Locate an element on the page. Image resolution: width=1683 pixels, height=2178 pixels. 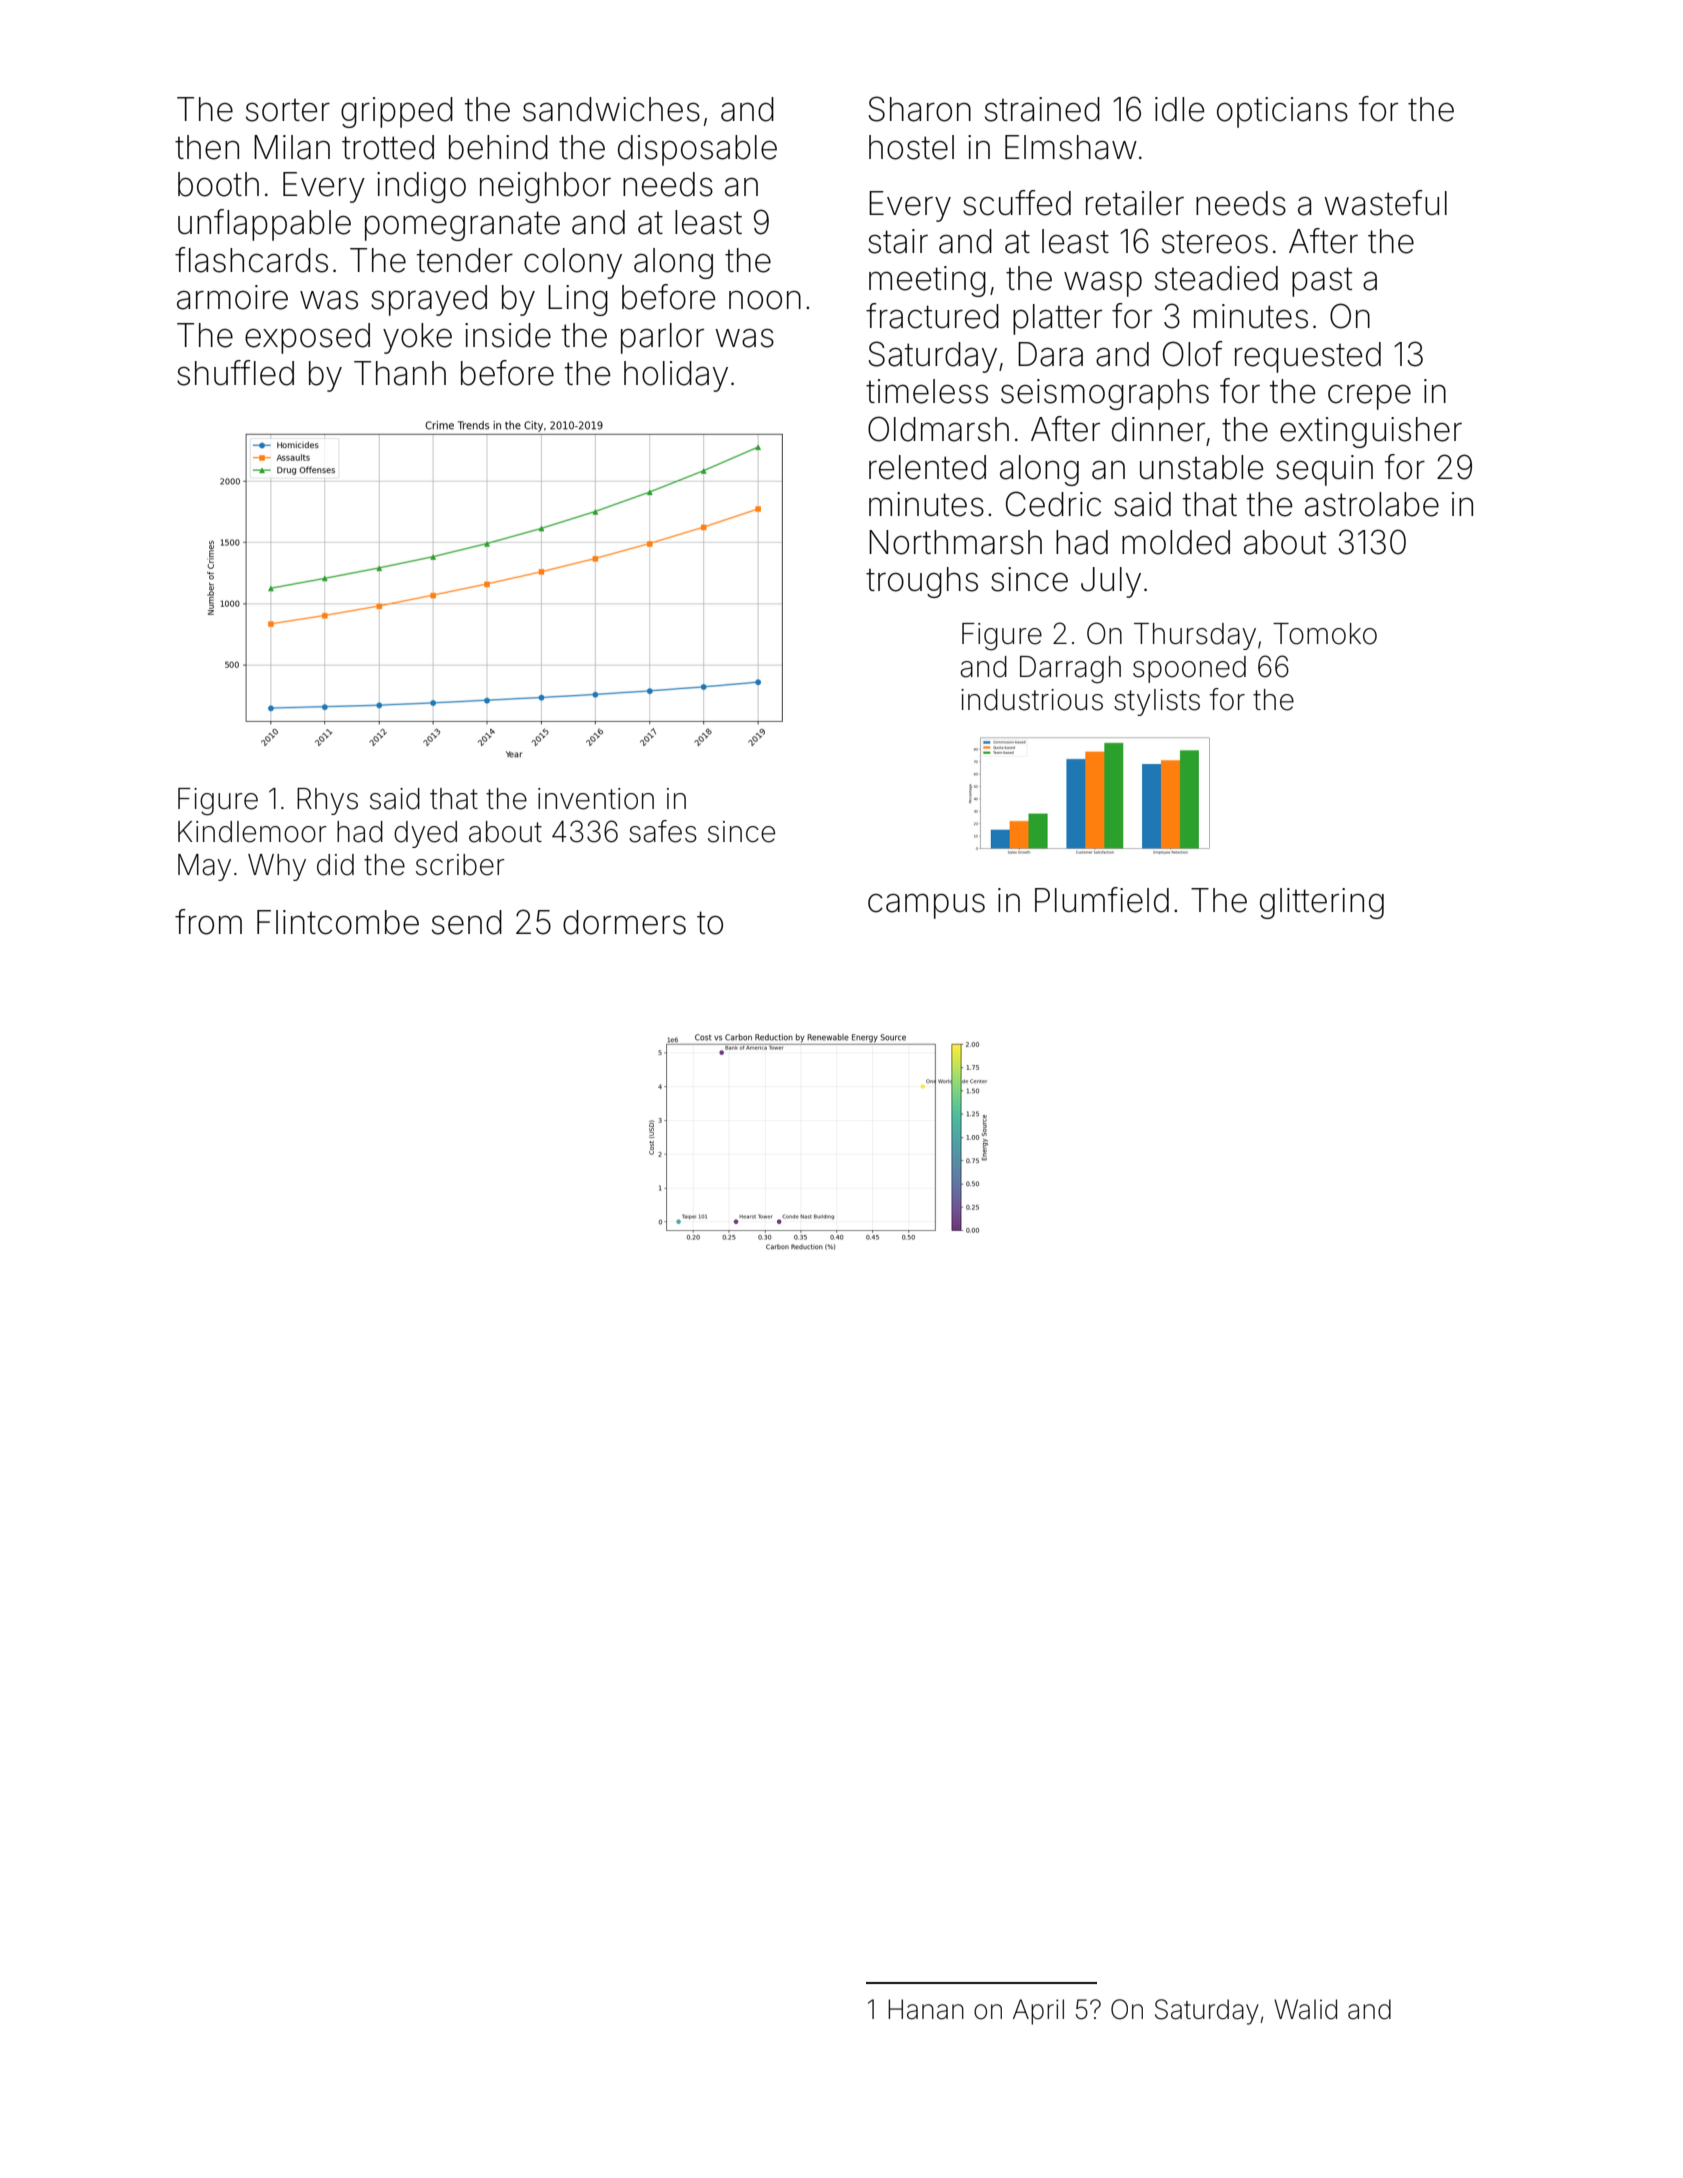
sprayed is located at coordinates (429, 300).
